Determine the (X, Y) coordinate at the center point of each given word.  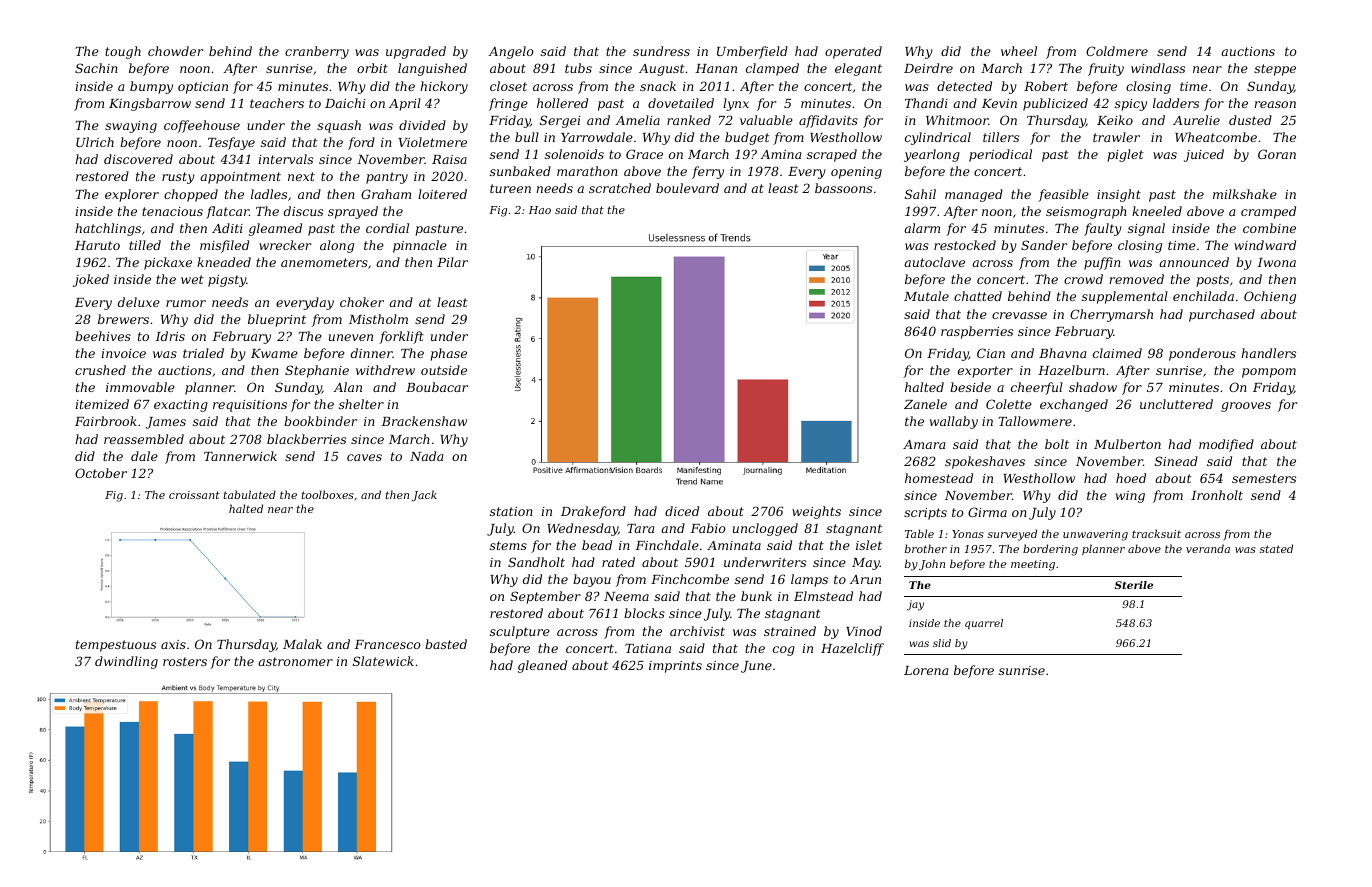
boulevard (687, 188)
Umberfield (752, 52)
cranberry (317, 52)
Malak (302, 644)
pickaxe (168, 263)
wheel (1019, 51)
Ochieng (1270, 297)
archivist (697, 631)
